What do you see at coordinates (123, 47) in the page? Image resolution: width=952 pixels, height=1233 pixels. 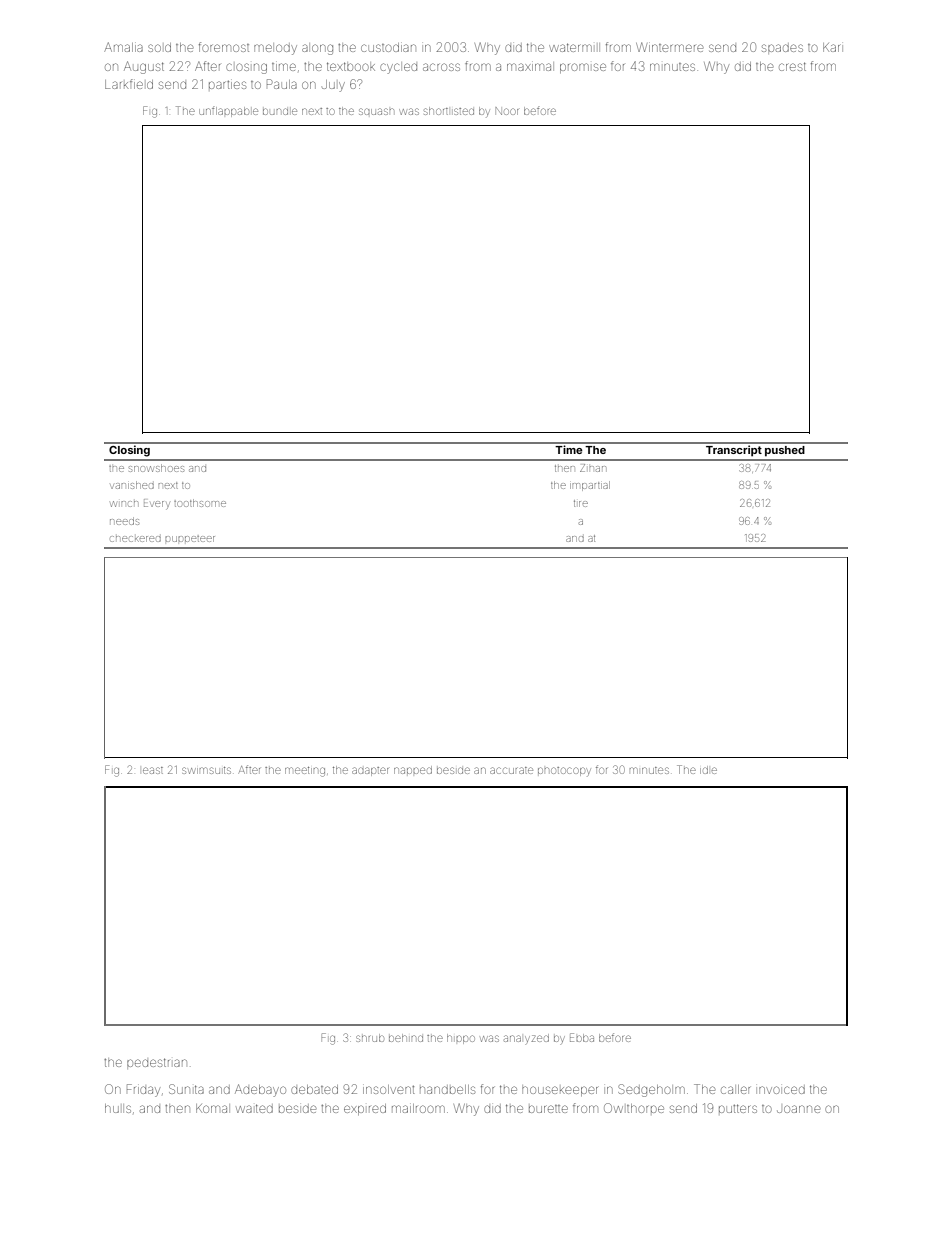 I see `Amalia` at bounding box center [123, 47].
